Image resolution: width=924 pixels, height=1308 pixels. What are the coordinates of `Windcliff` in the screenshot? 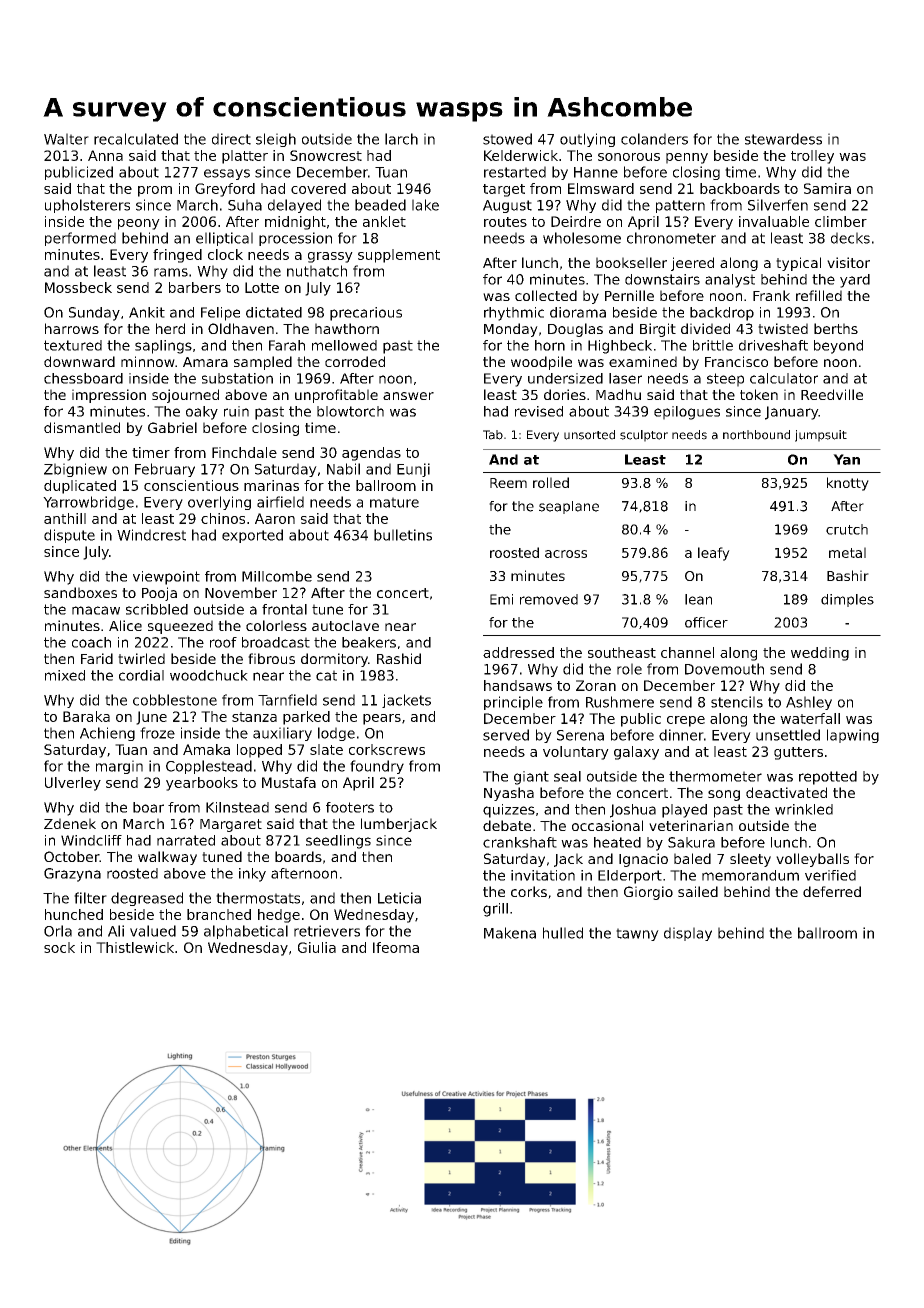 It's located at (91, 840).
